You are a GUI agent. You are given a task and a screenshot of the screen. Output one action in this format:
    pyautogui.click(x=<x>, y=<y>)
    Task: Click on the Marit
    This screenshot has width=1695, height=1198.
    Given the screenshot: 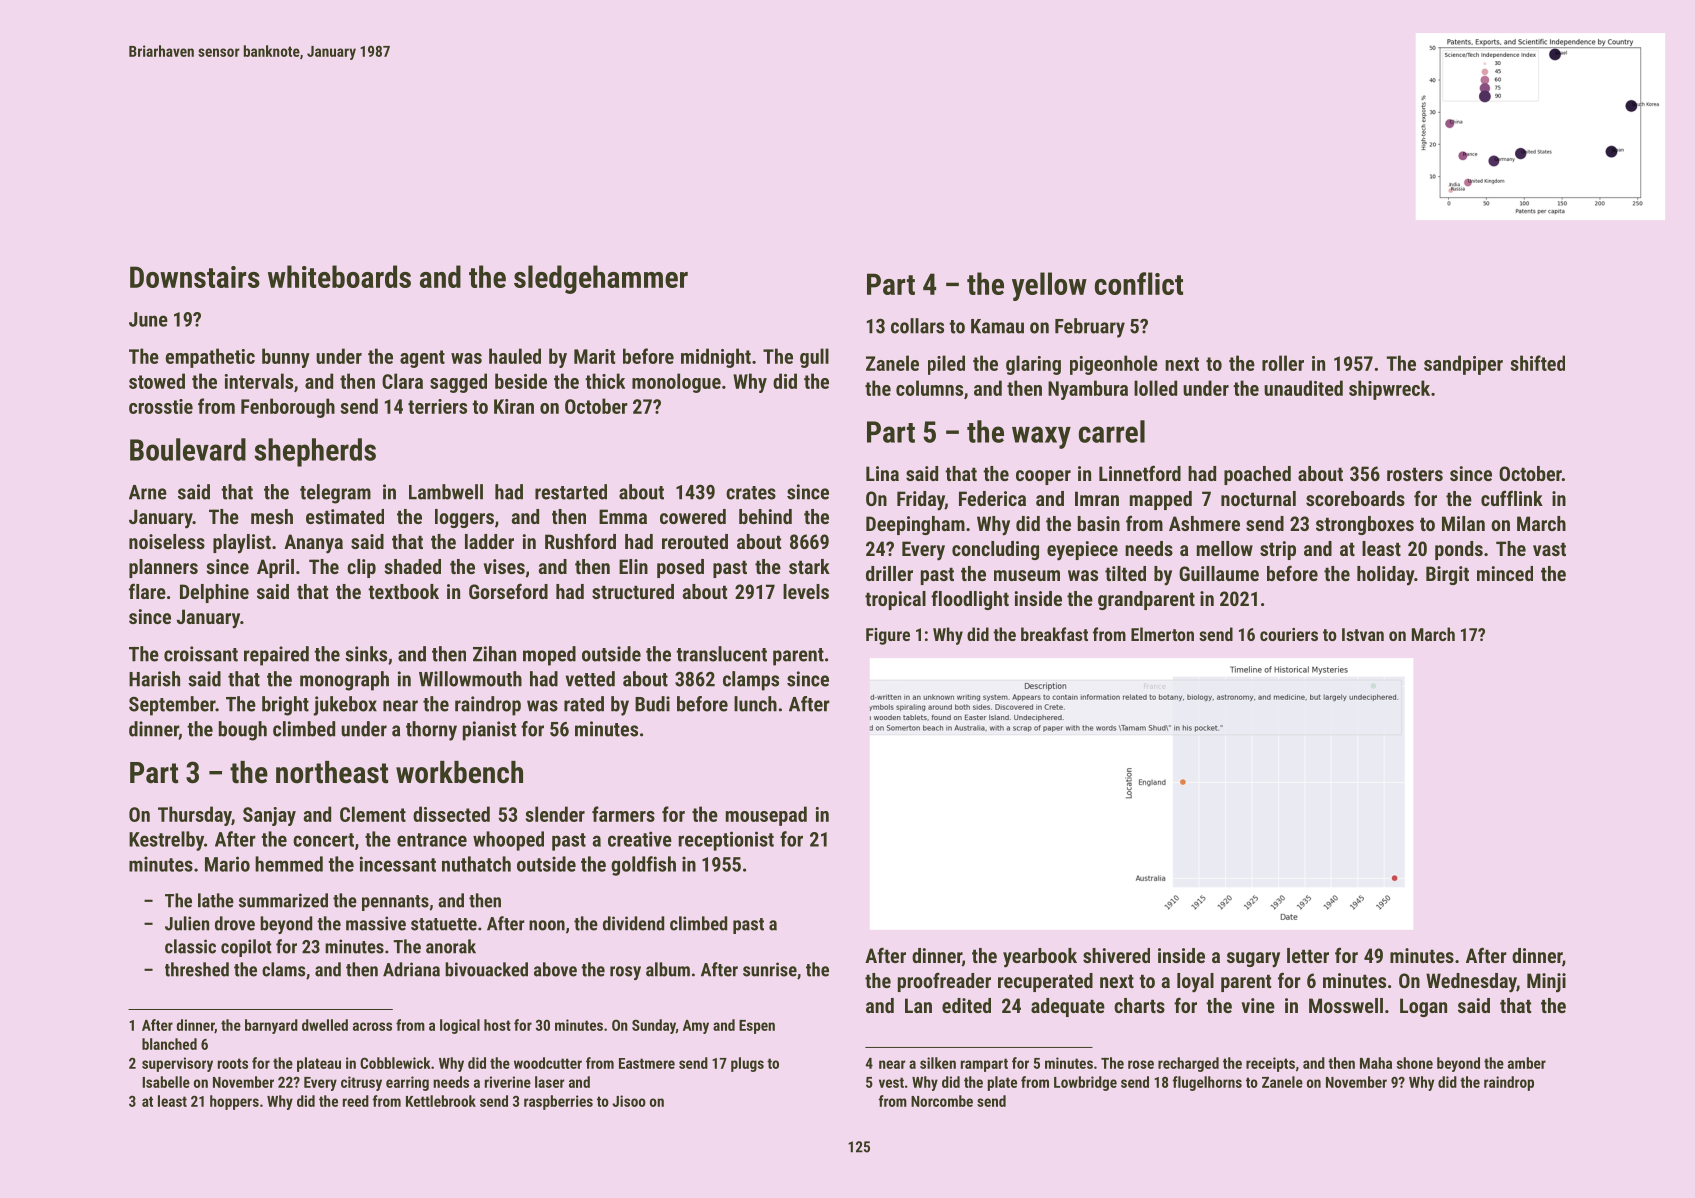 What is the action you would take?
    pyautogui.click(x=594, y=356)
